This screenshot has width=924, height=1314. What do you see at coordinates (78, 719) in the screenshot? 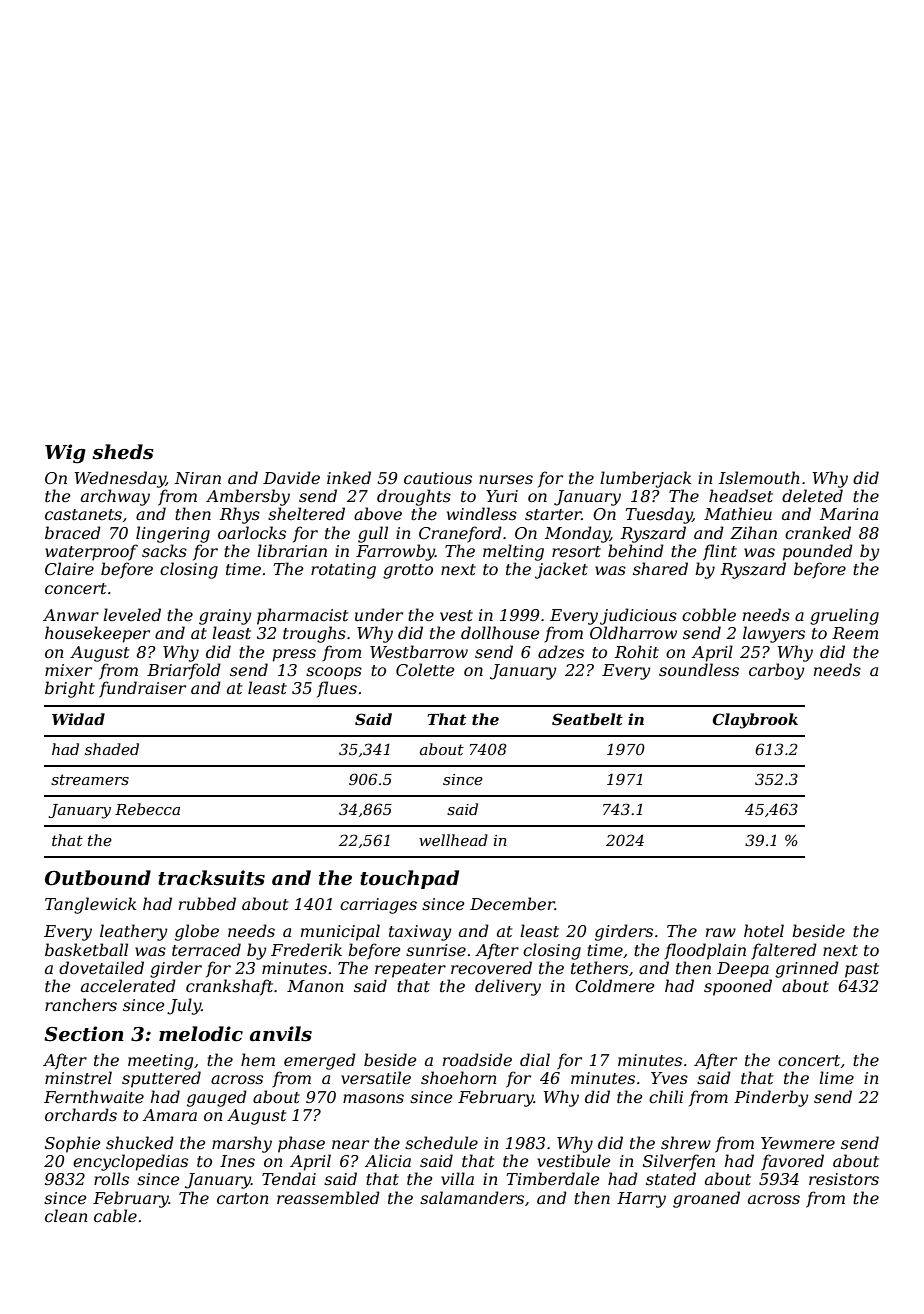
I see `Widad` at bounding box center [78, 719].
